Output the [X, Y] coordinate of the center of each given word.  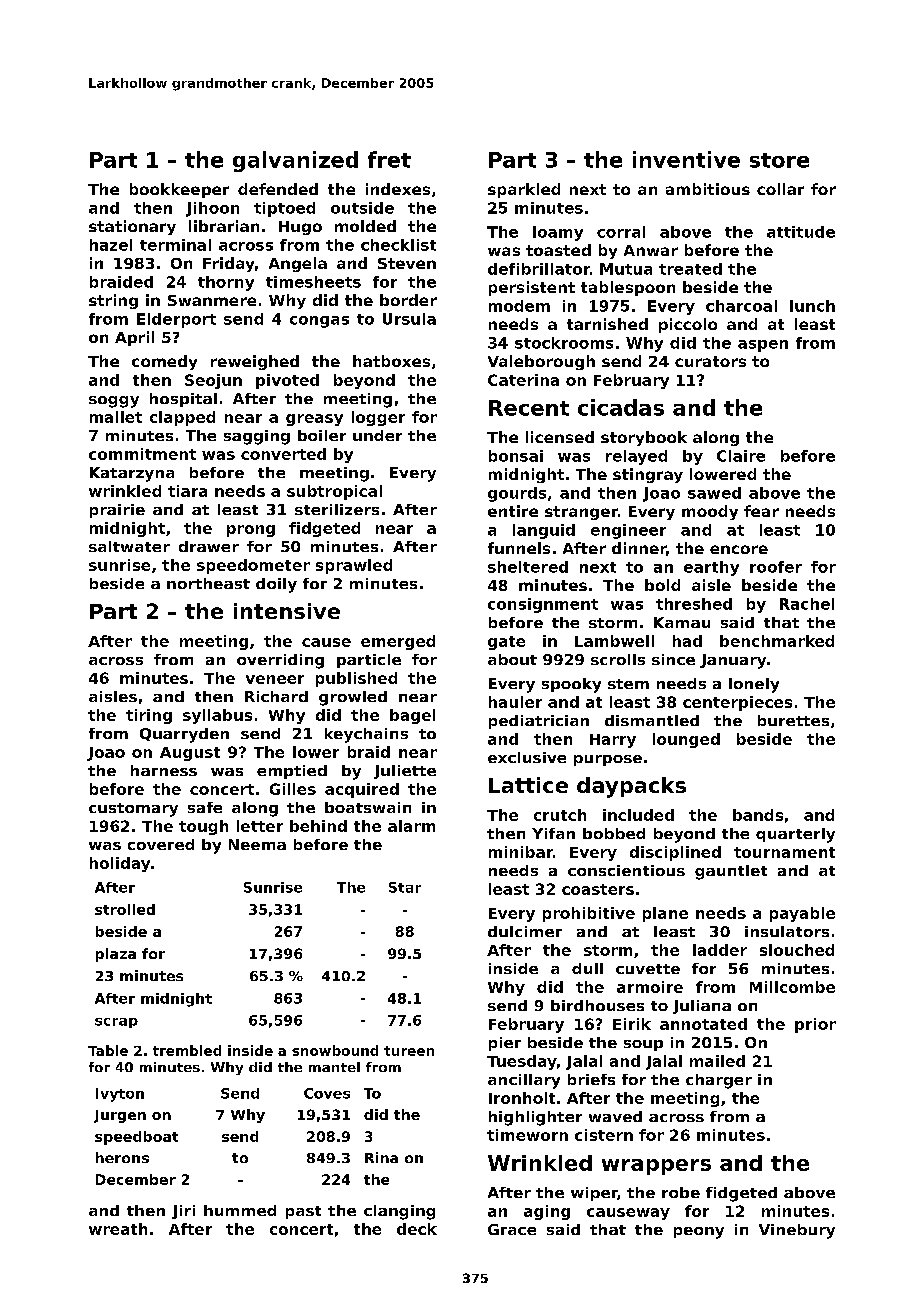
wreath [118, 1229]
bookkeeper [179, 190]
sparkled [524, 190]
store [779, 160]
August [190, 754]
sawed [714, 493]
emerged [398, 642]
